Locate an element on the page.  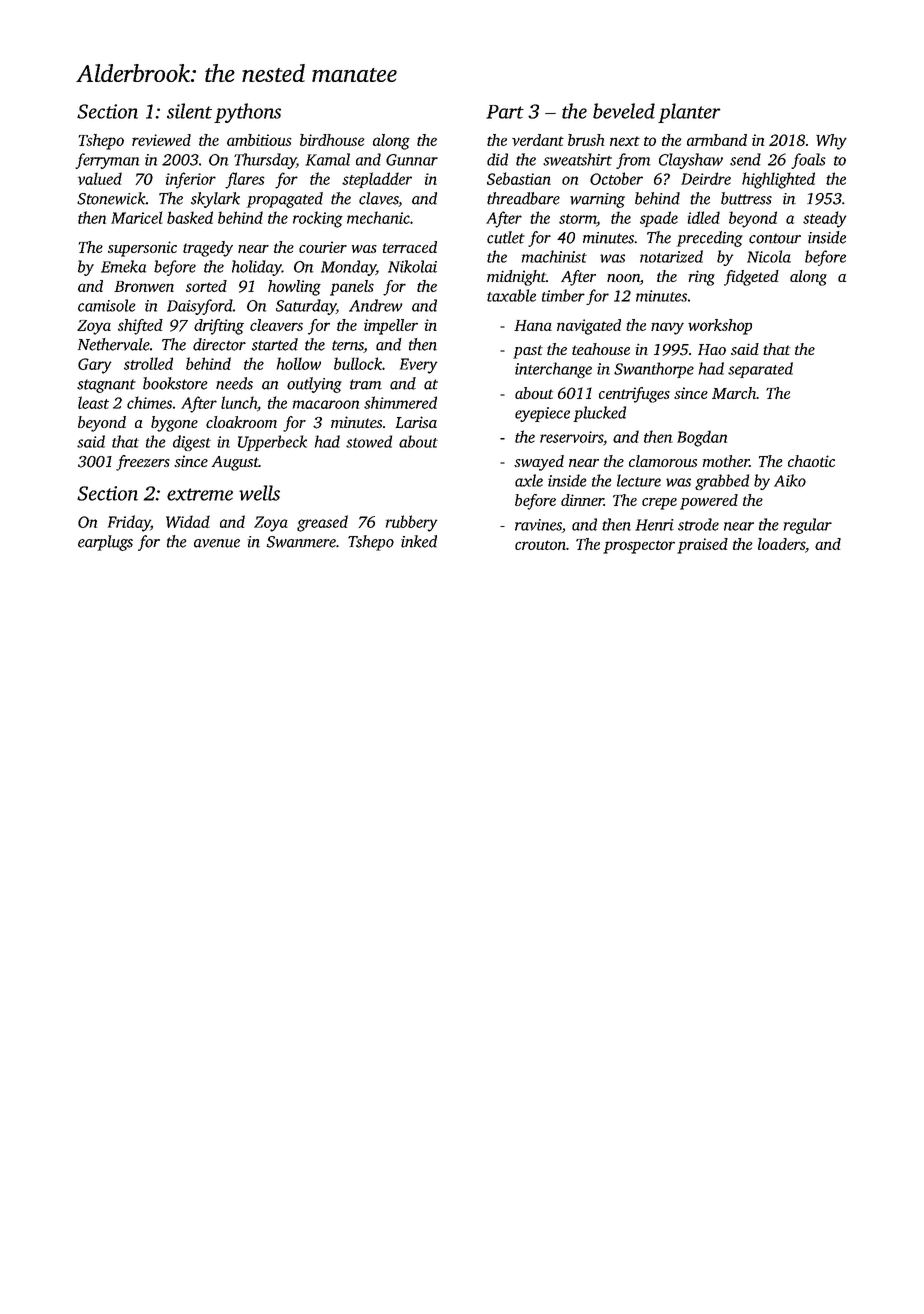
mother is located at coordinates (726, 461).
